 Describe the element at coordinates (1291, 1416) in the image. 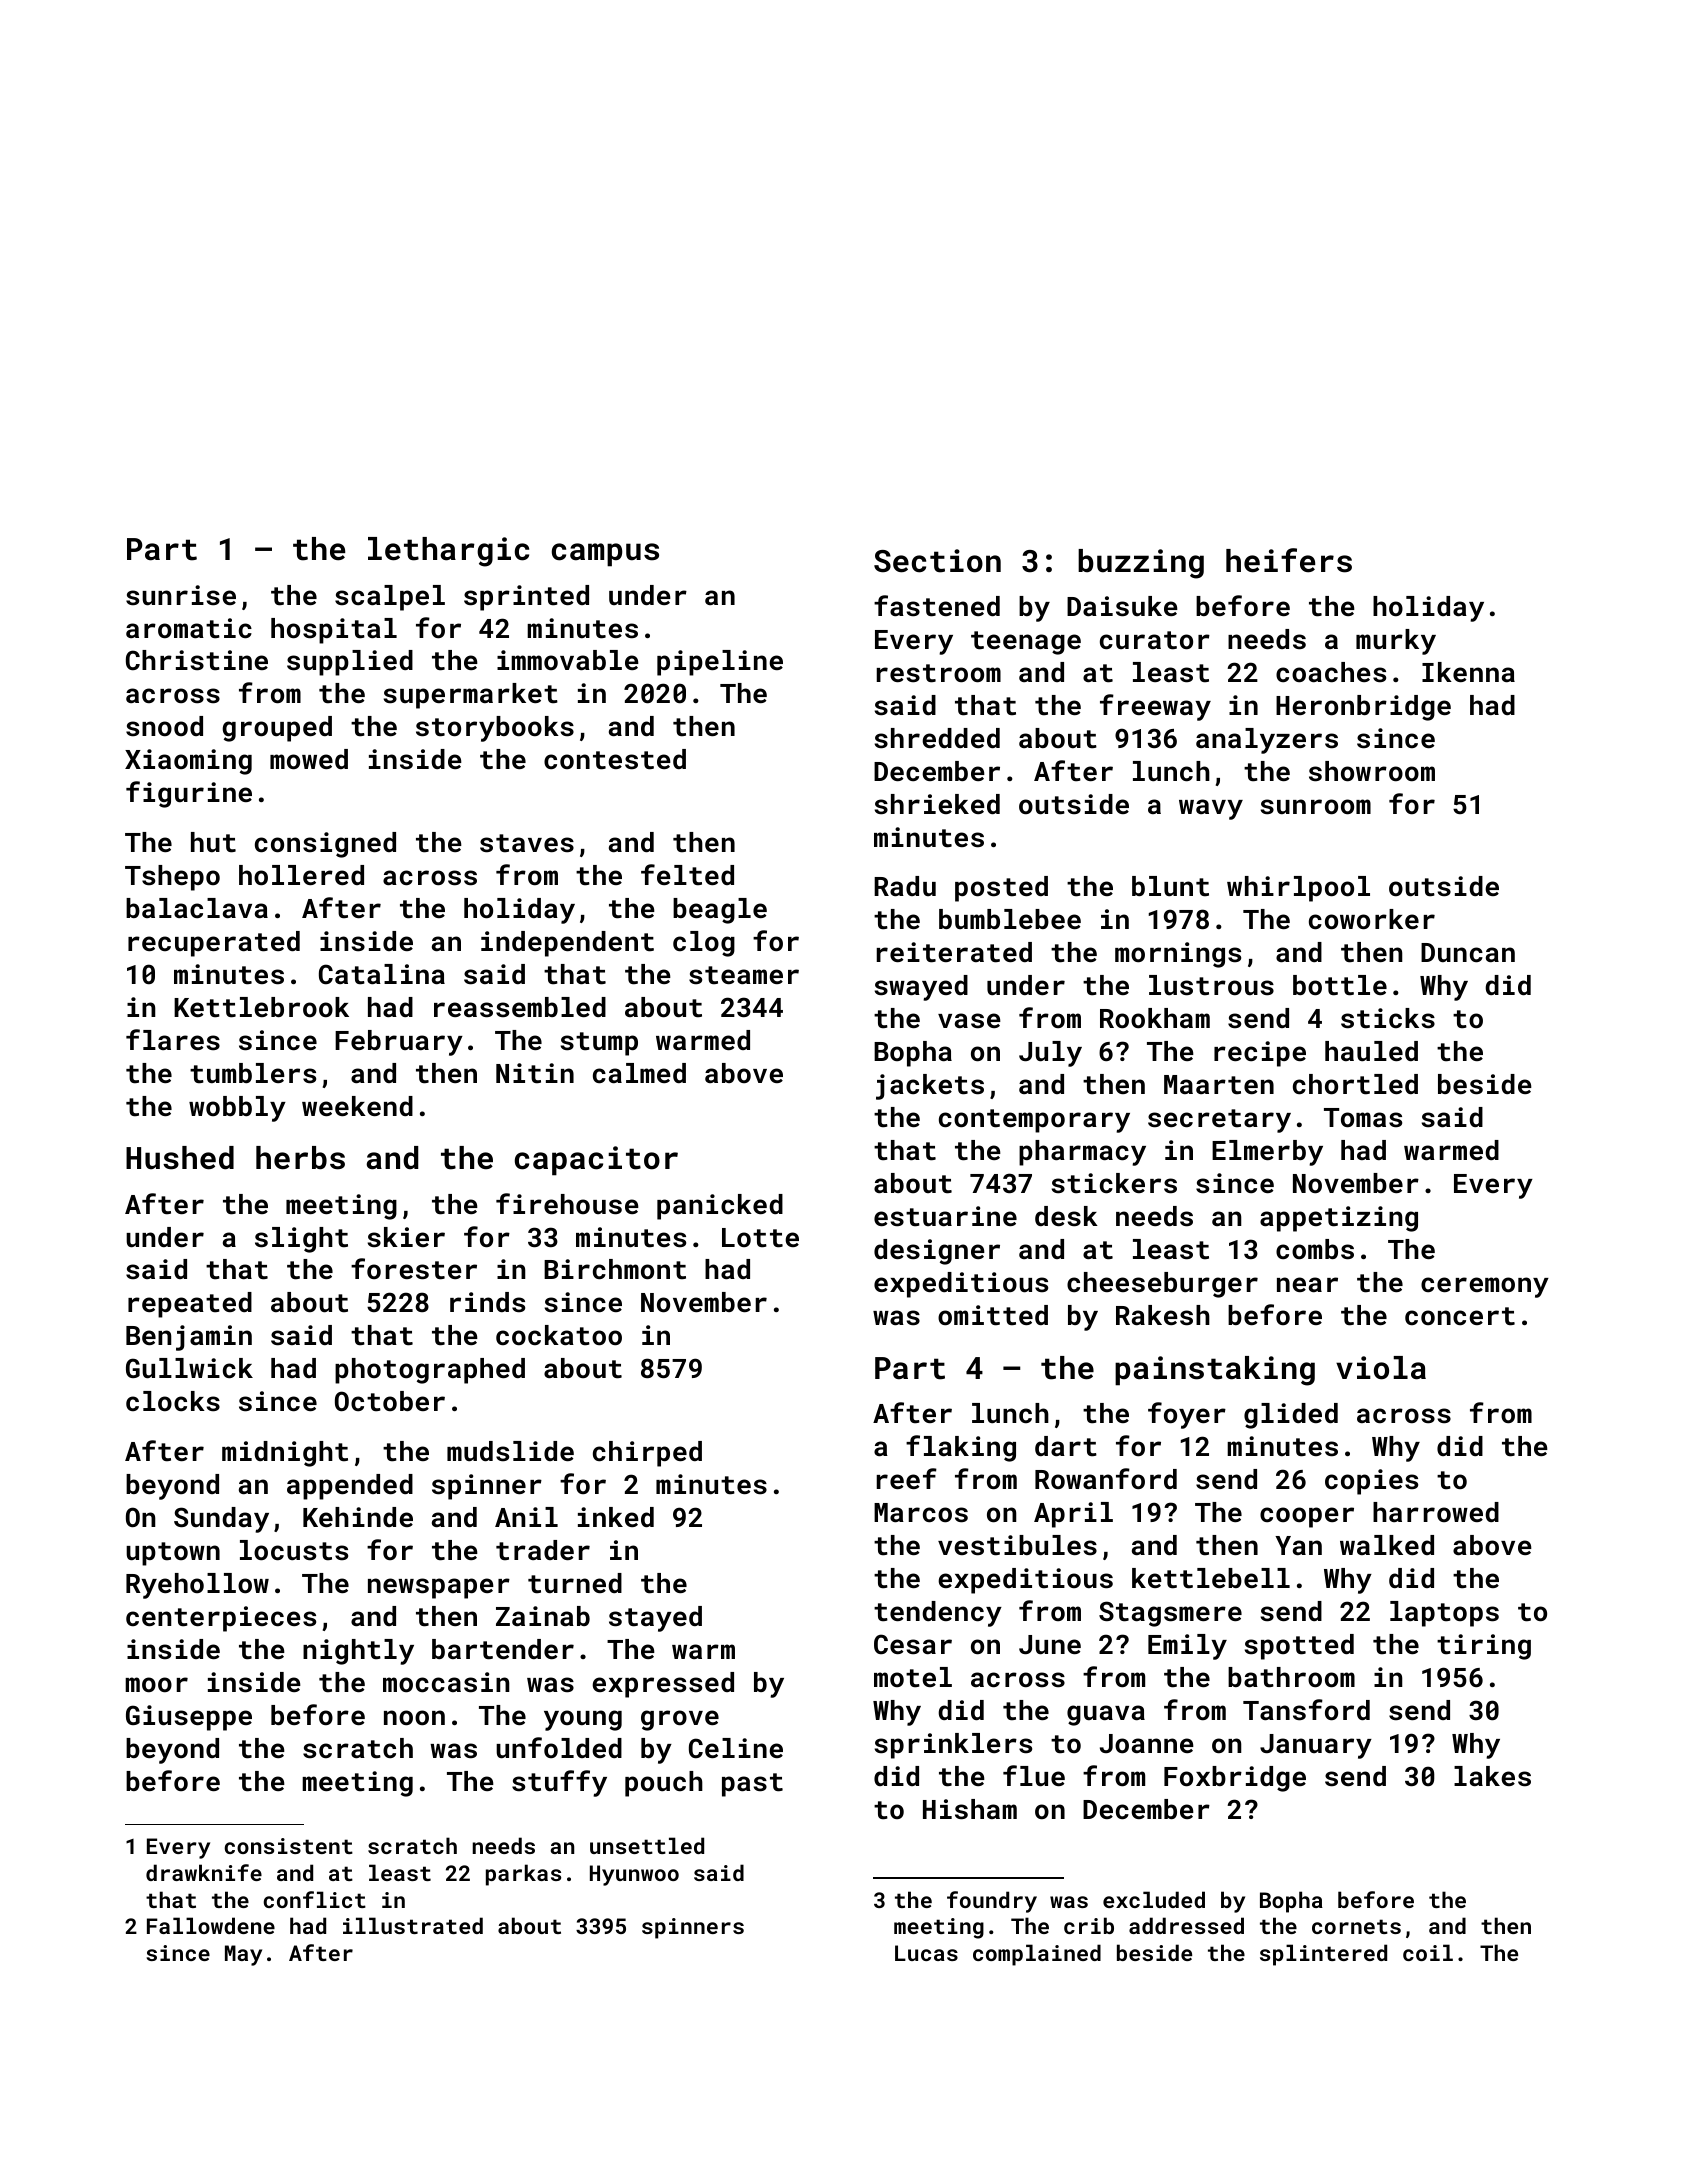

I see `glided` at that location.
